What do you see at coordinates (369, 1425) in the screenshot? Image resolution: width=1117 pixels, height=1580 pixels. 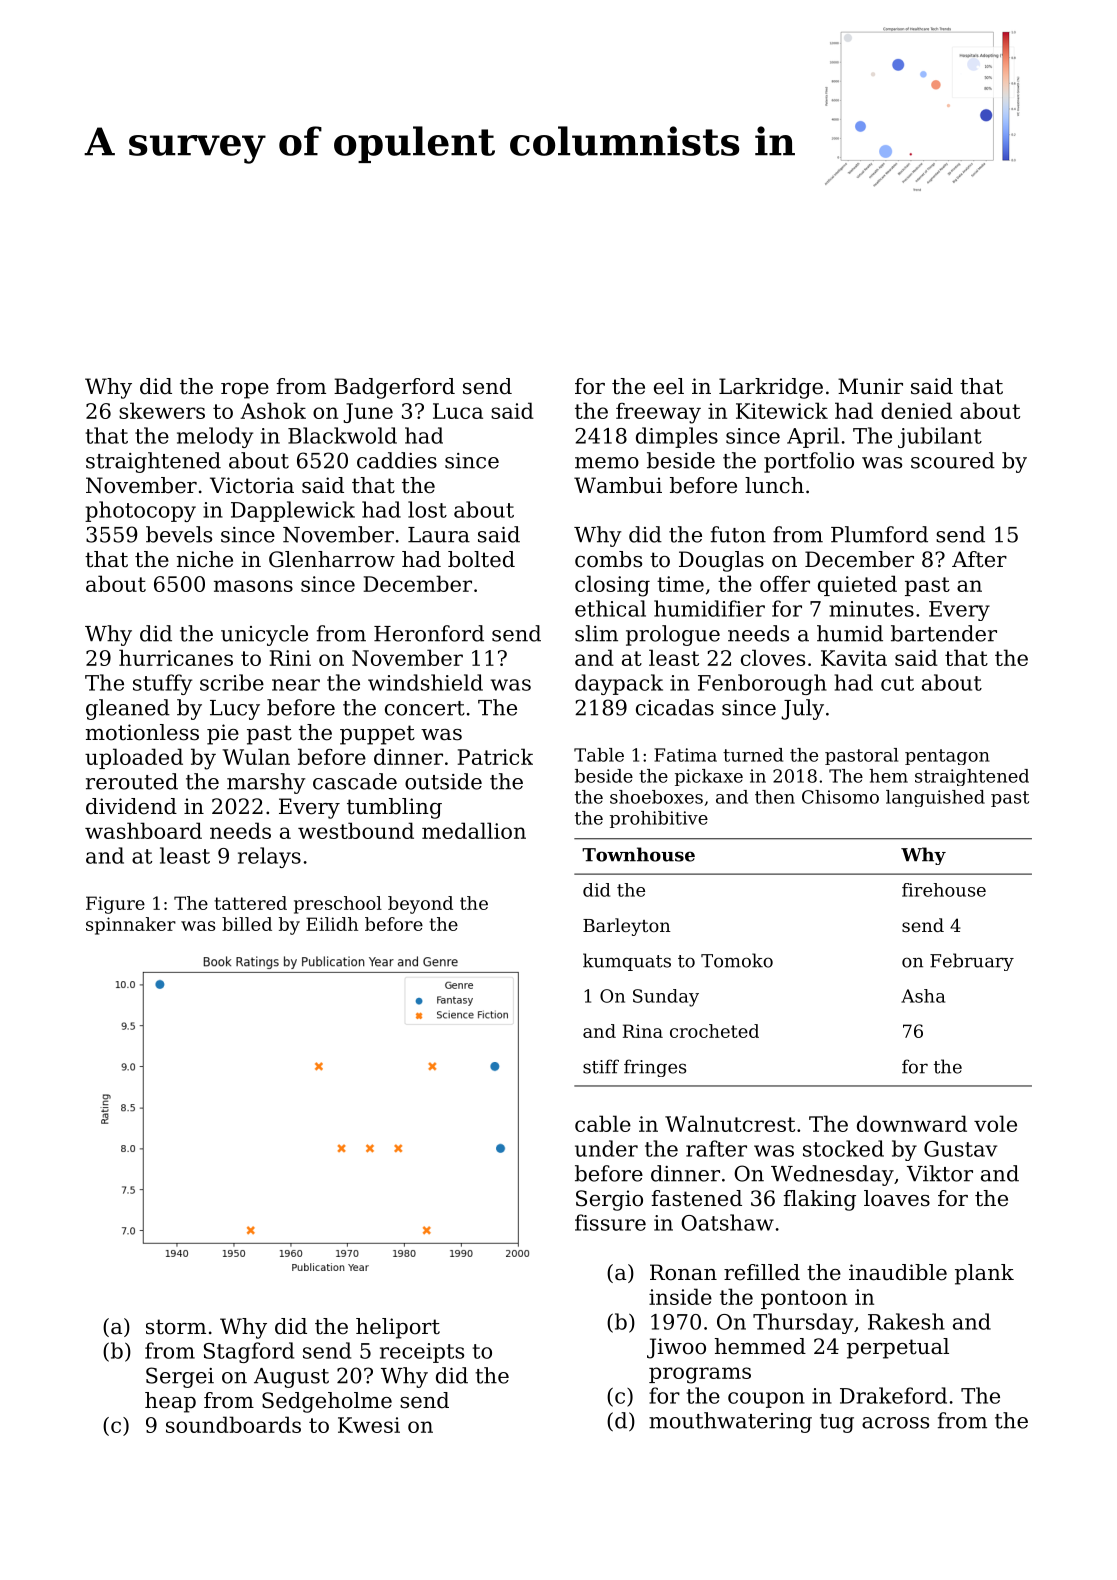 I see `Kwesi` at bounding box center [369, 1425].
